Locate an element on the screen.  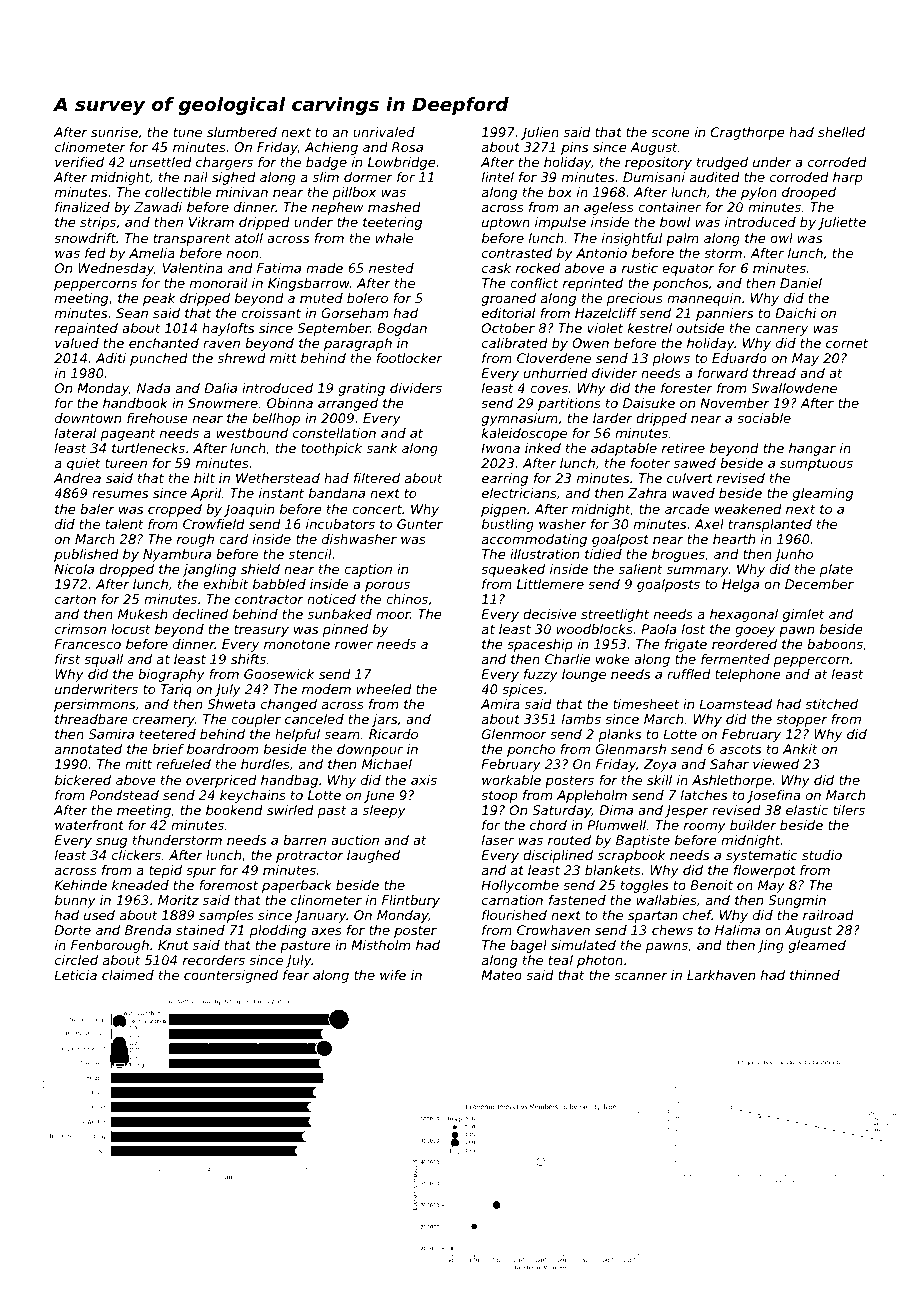
Gunter is located at coordinates (420, 524).
